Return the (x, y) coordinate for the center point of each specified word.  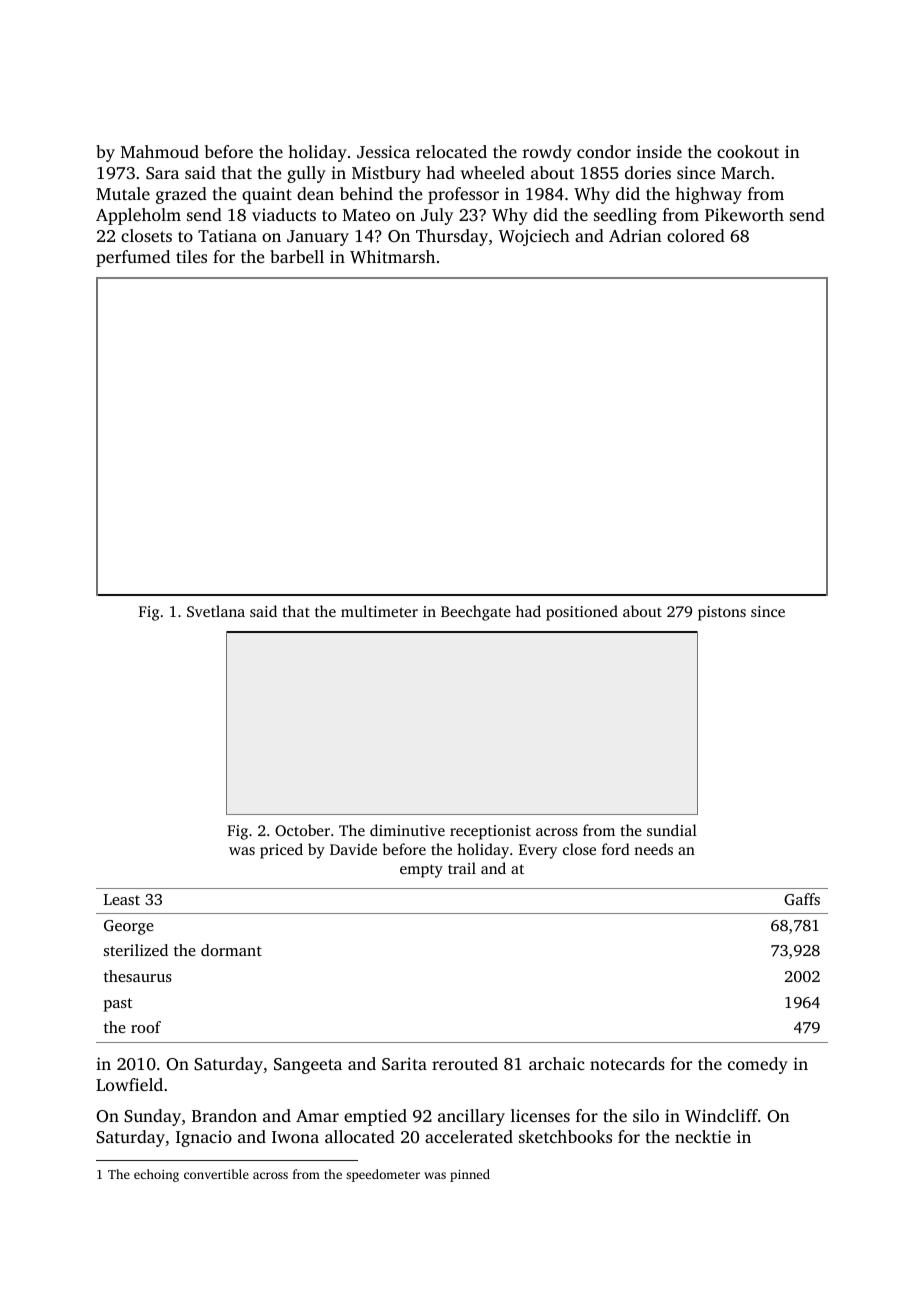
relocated (451, 151)
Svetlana (216, 611)
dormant (231, 950)
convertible (216, 1174)
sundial (672, 830)
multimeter (379, 611)
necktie (703, 1136)
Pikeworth (744, 214)
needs (653, 849)
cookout (748, 151)
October (302, 830)
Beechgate (476, 613)
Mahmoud (160, 151)
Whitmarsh (392, 257)
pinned (470, 1175)
